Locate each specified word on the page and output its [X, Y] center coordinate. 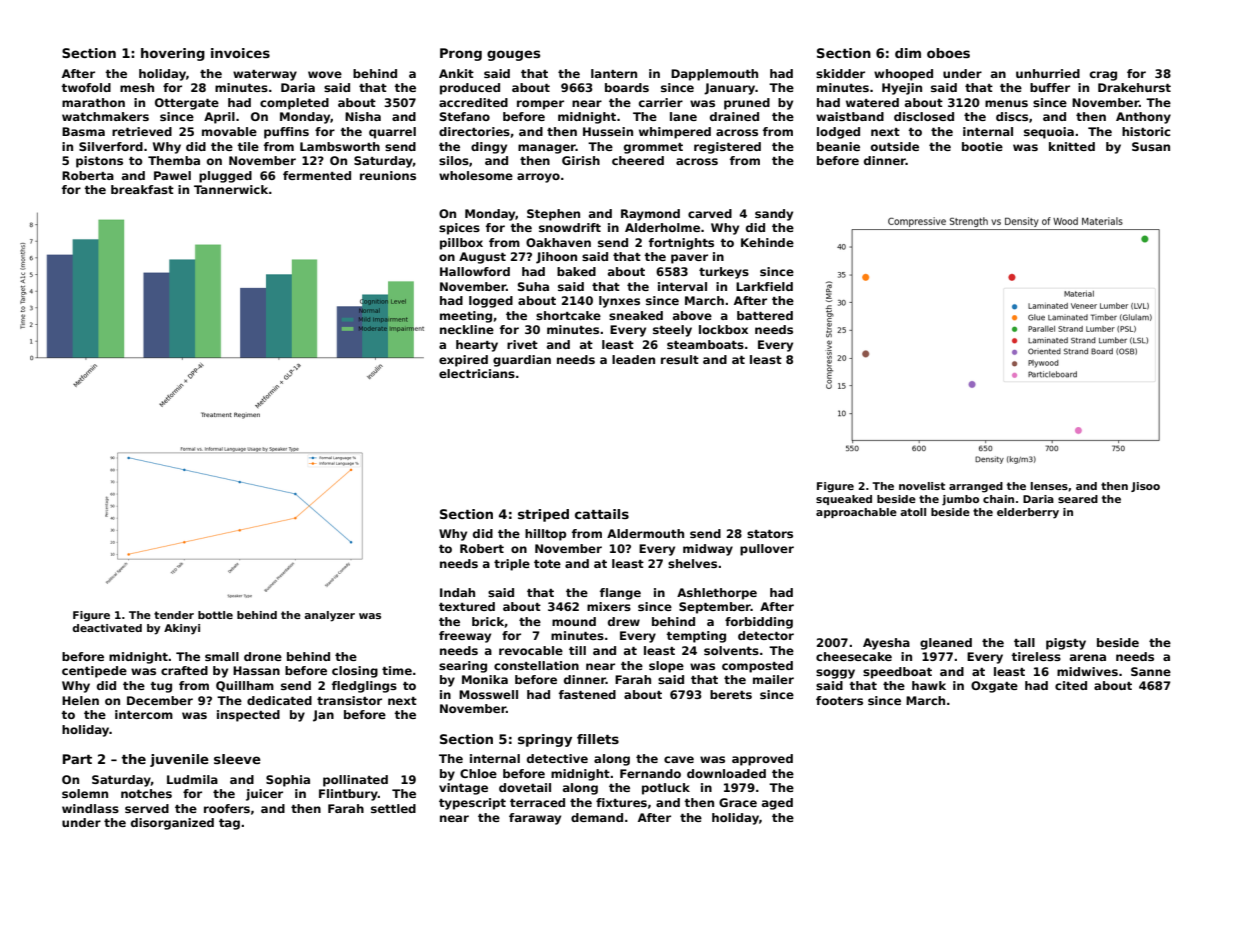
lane [683, 116]
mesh [137, 87]
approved [762, 760]
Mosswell [488, 694]
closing [355, 672]
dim [908, 53]
